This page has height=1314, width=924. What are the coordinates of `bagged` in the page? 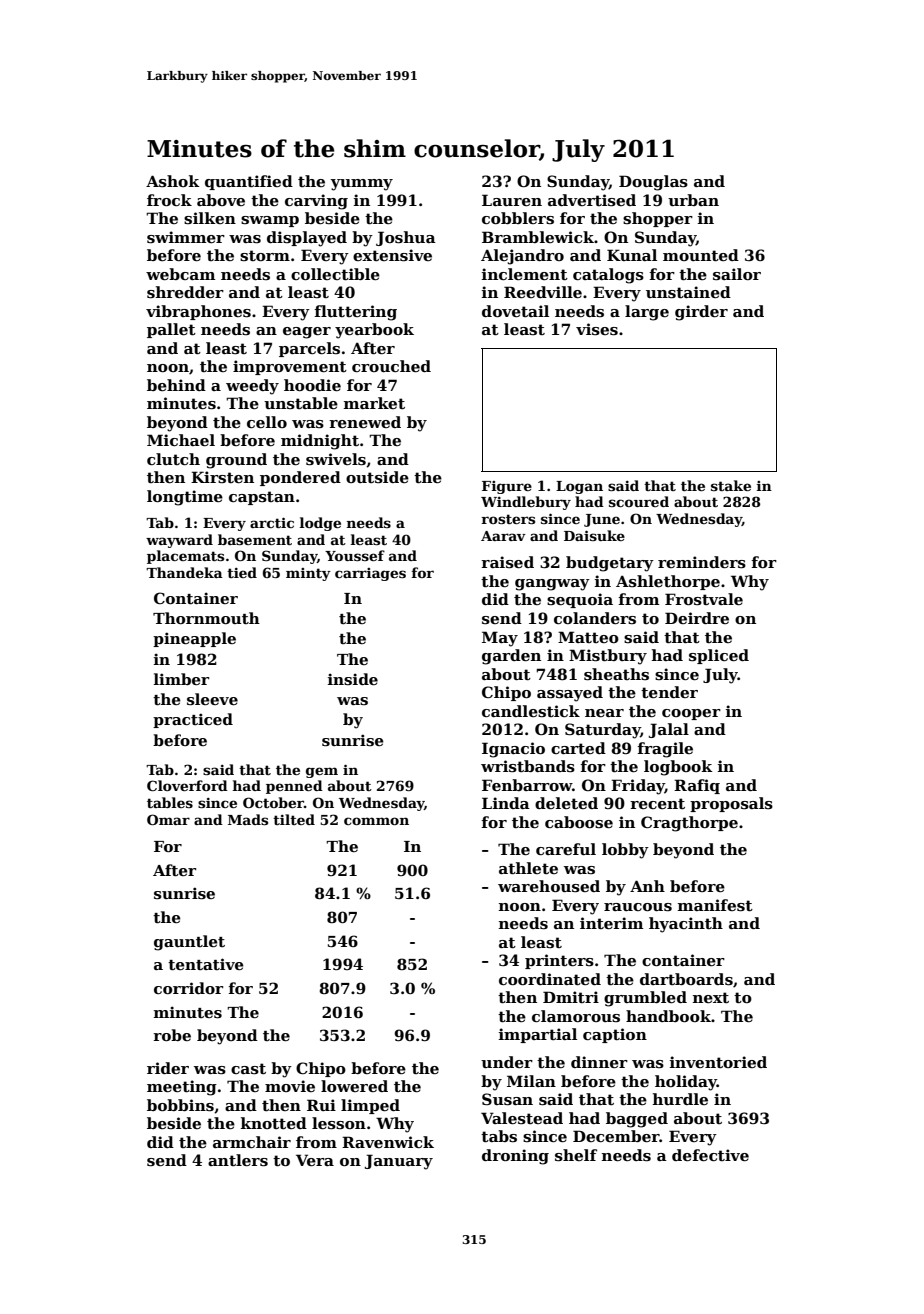 It's located at (637, 1120).
